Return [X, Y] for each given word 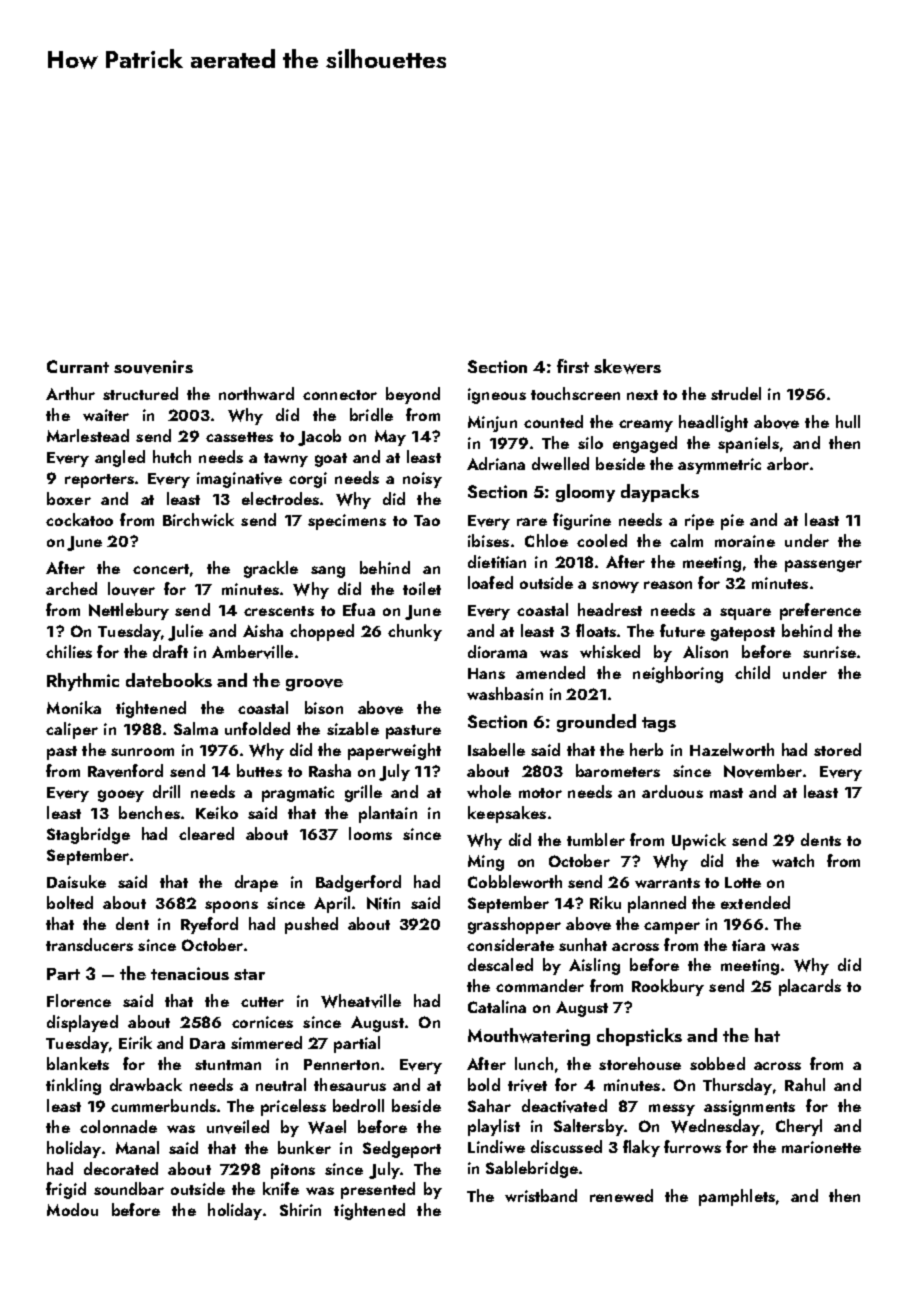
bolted [70, 902]
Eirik [135, 1042]
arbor [788, 463]
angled [120, 458]
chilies [69, 651]
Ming [486, 863]
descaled [500, 964]
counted [553, 421]
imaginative [239, 480]
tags [659, 724]
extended [755, 902]
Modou [72, 1209]
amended [550, 672]
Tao [427, 520]
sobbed [717, 1063]
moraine [745, 541]
